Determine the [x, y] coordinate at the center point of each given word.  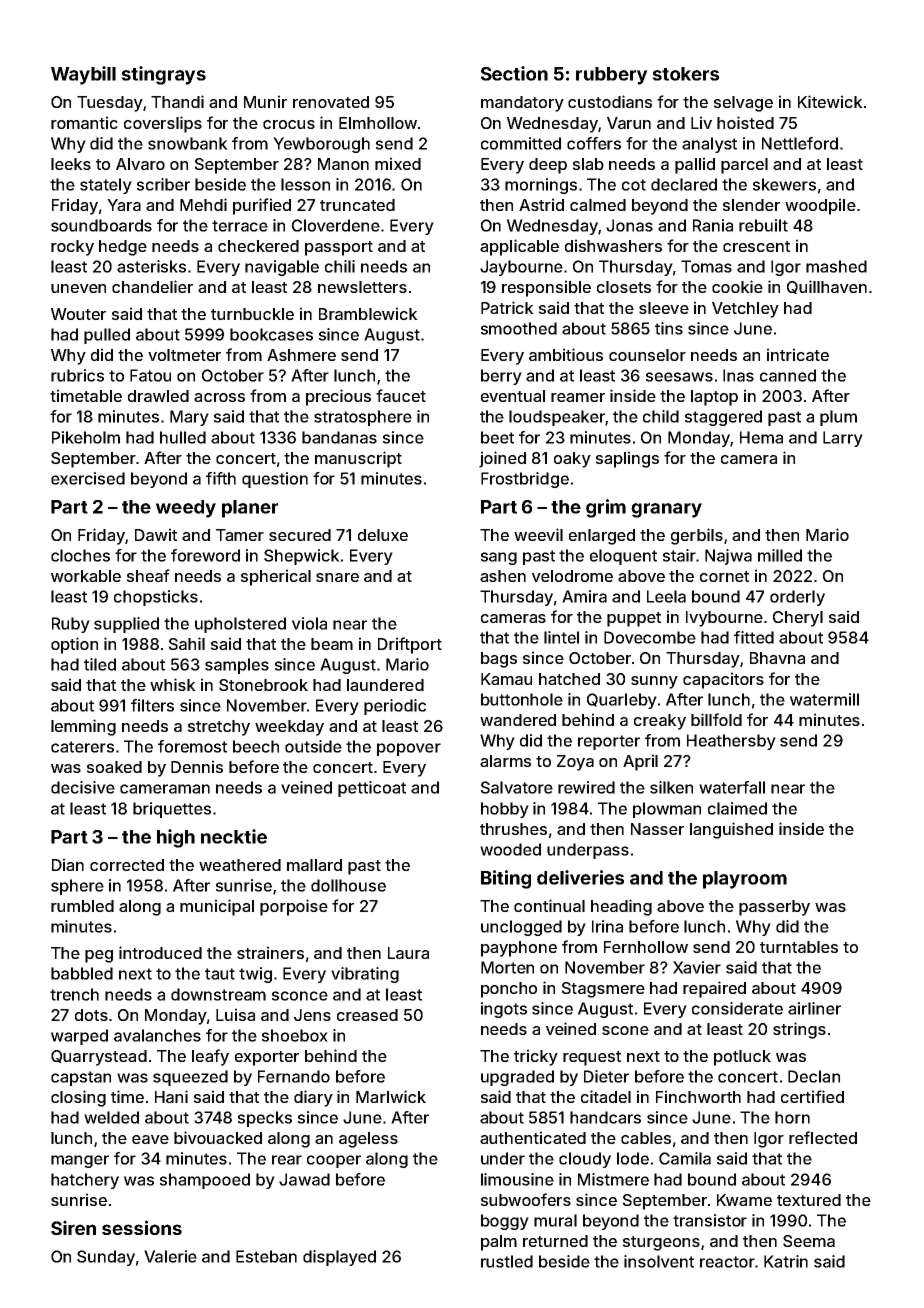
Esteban [266, 1256]
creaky [660, 722]
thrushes [513, 829]
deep [548, 166]
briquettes [172, 810]
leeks [71, 164]
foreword [205, 555]
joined [502, 459]
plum [838, 418]
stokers [685, 74]
